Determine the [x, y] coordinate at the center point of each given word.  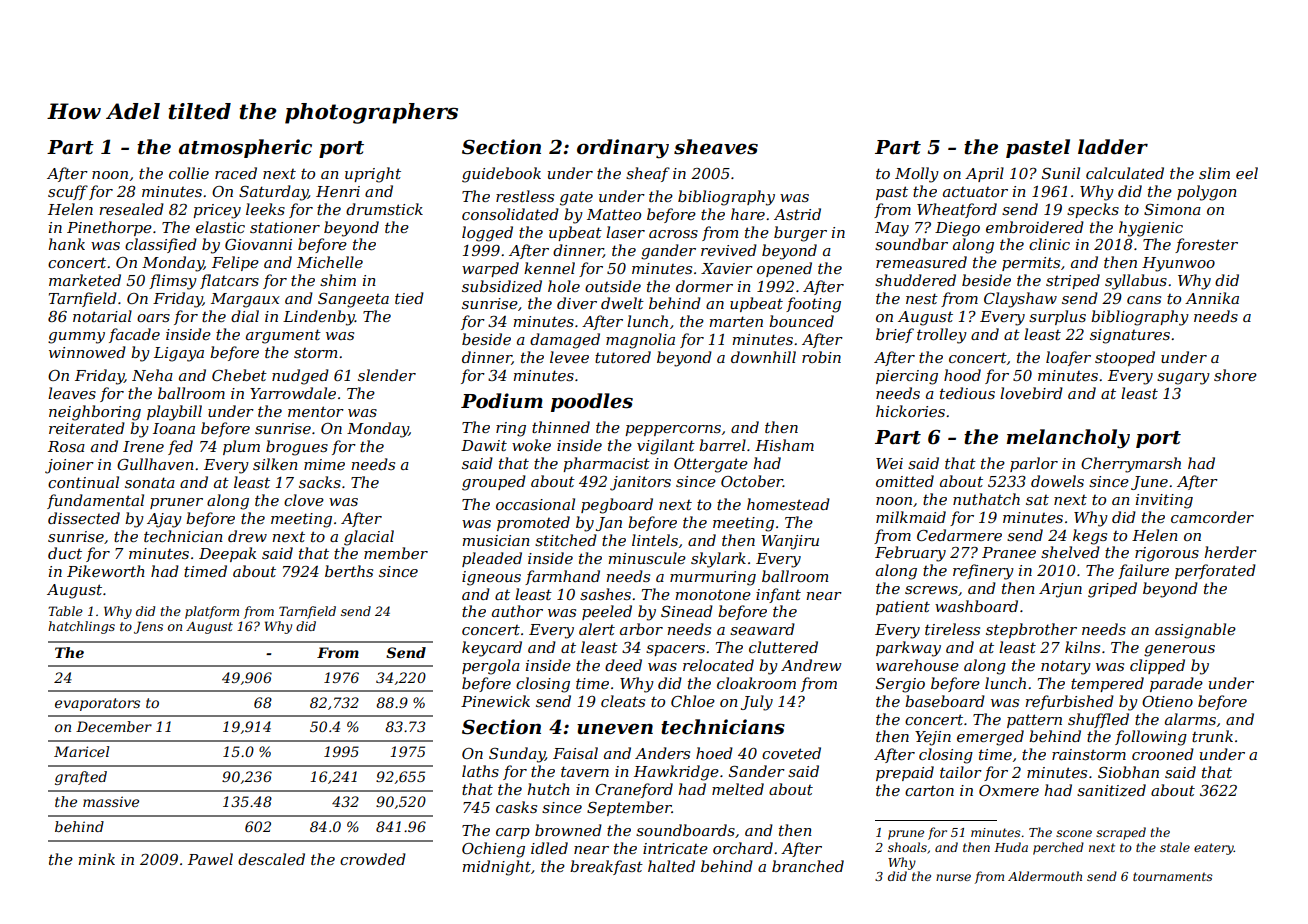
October [752, 481]
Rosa [66, 446]
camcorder [1212, 517]
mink [96, 859]
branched [808, 866]
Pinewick [495, 701]
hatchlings [81, 627]
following [1151, 738]
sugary [1183, 379]
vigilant [666, 447]
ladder [1113, 147]
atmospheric [245, 148]
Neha [152, 375]
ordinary [623, 149]
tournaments [1173, 876]
